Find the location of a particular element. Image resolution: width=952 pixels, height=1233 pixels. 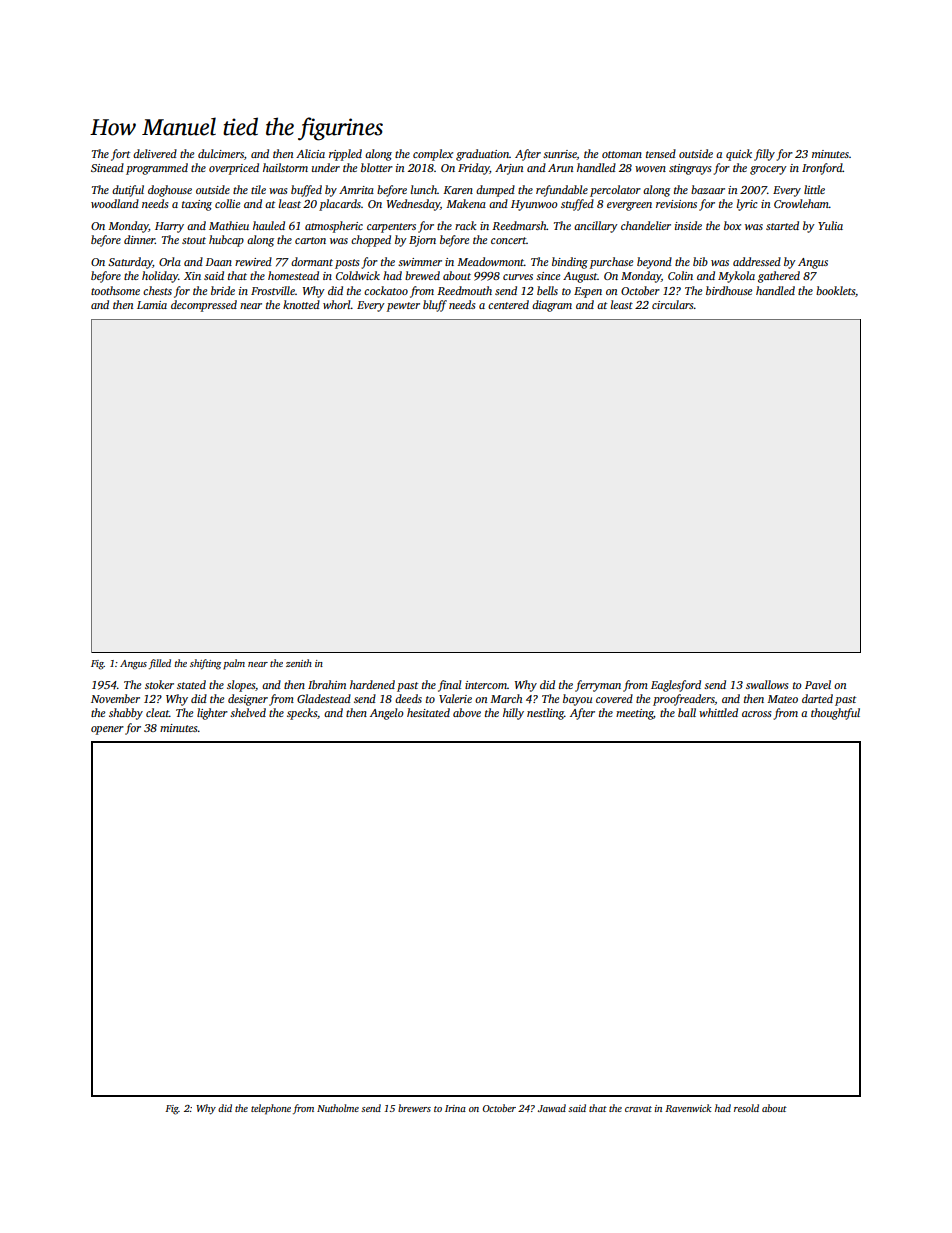

nestling is located at coordinates (545, 714).
